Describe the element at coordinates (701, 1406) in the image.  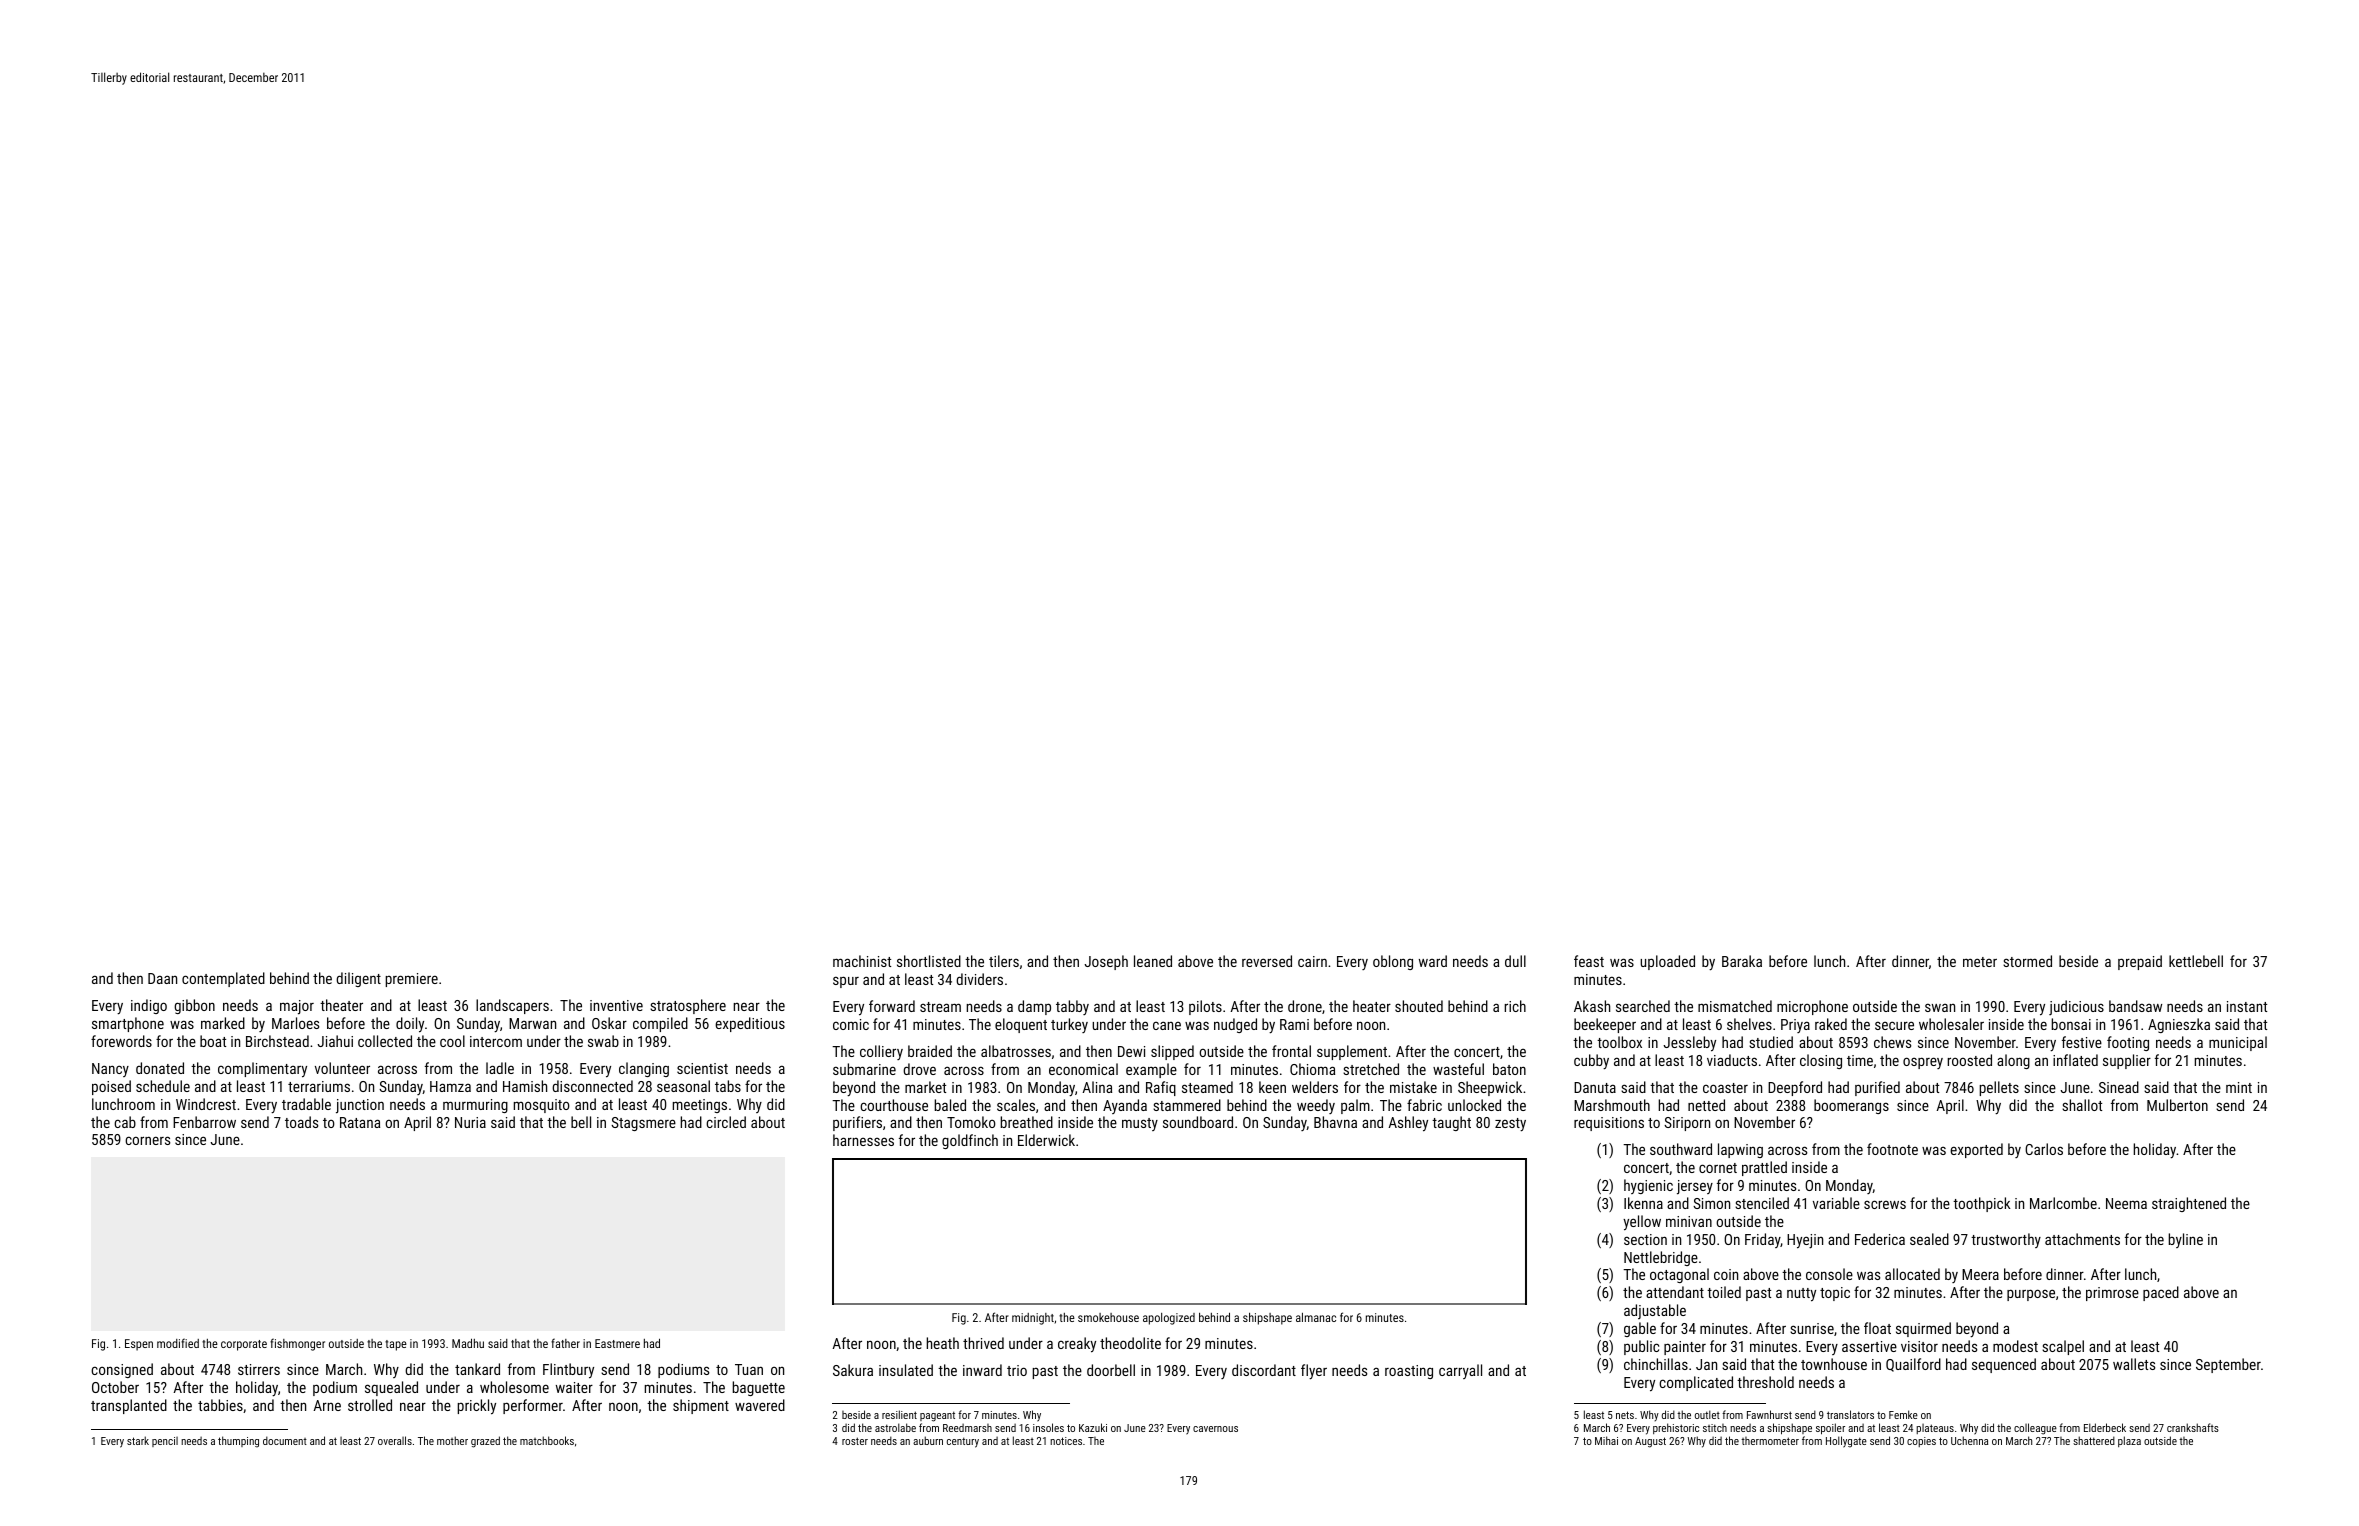
I see `shipment` at that location.
